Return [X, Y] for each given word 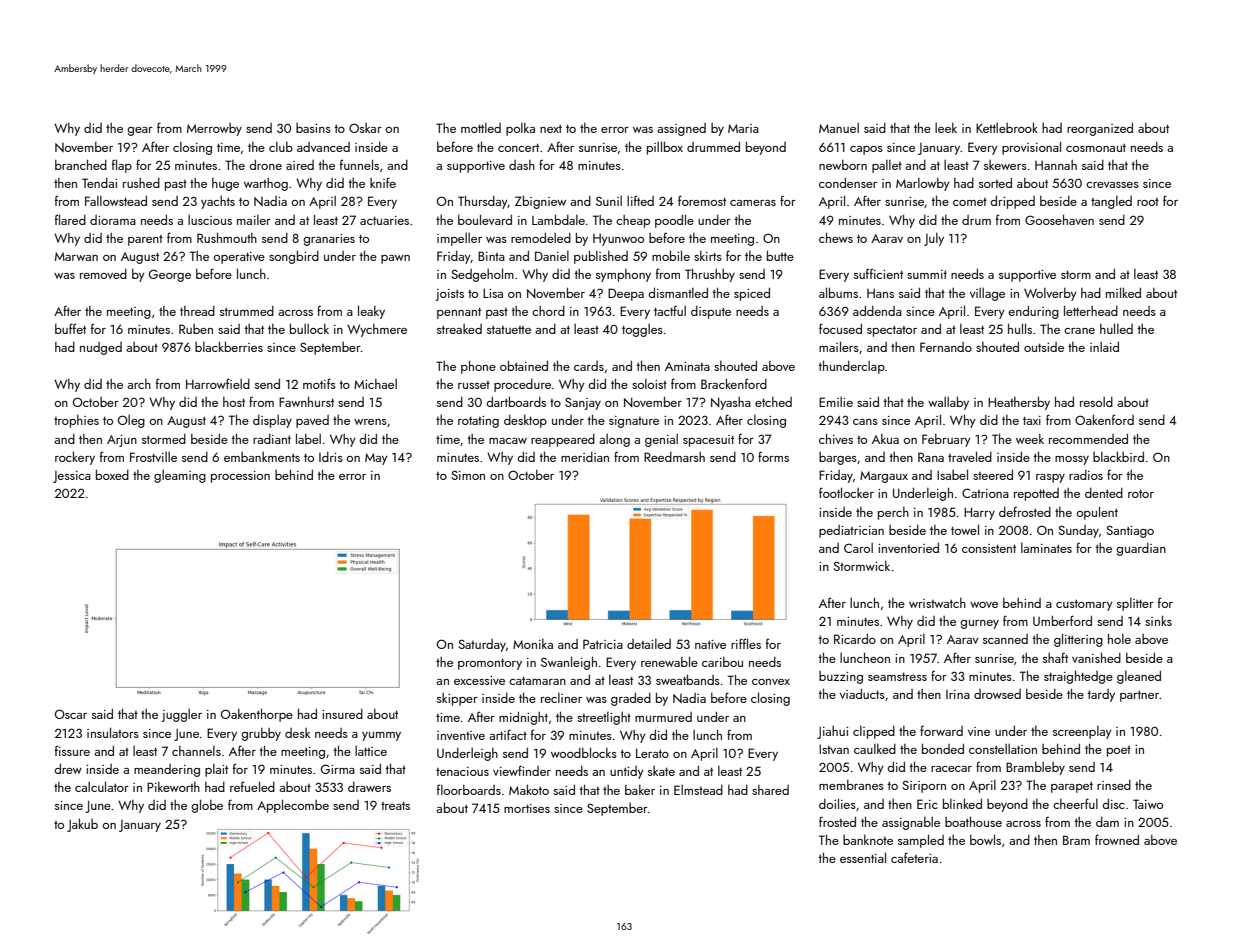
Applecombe [293, 806]
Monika [533, 644]
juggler [181, 715]
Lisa [493, 293]
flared [70, 219]
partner [1139, 696]
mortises [527, 808]
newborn [843, 165]
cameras [753, 203]
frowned [1117, 839]
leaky [371, 312]
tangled [1111, 202]
